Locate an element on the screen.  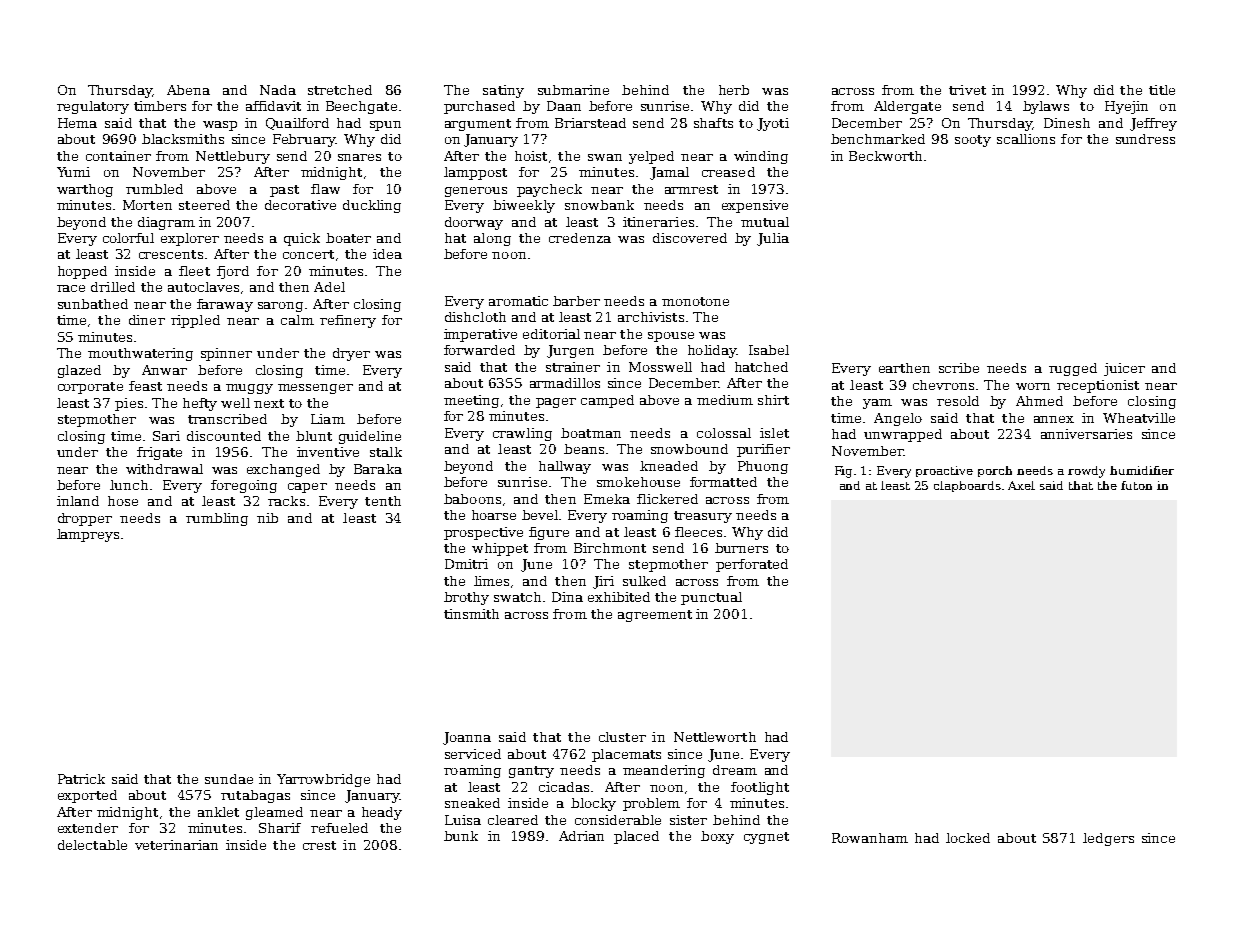
Adrian is located at coordinates (581, 836).
